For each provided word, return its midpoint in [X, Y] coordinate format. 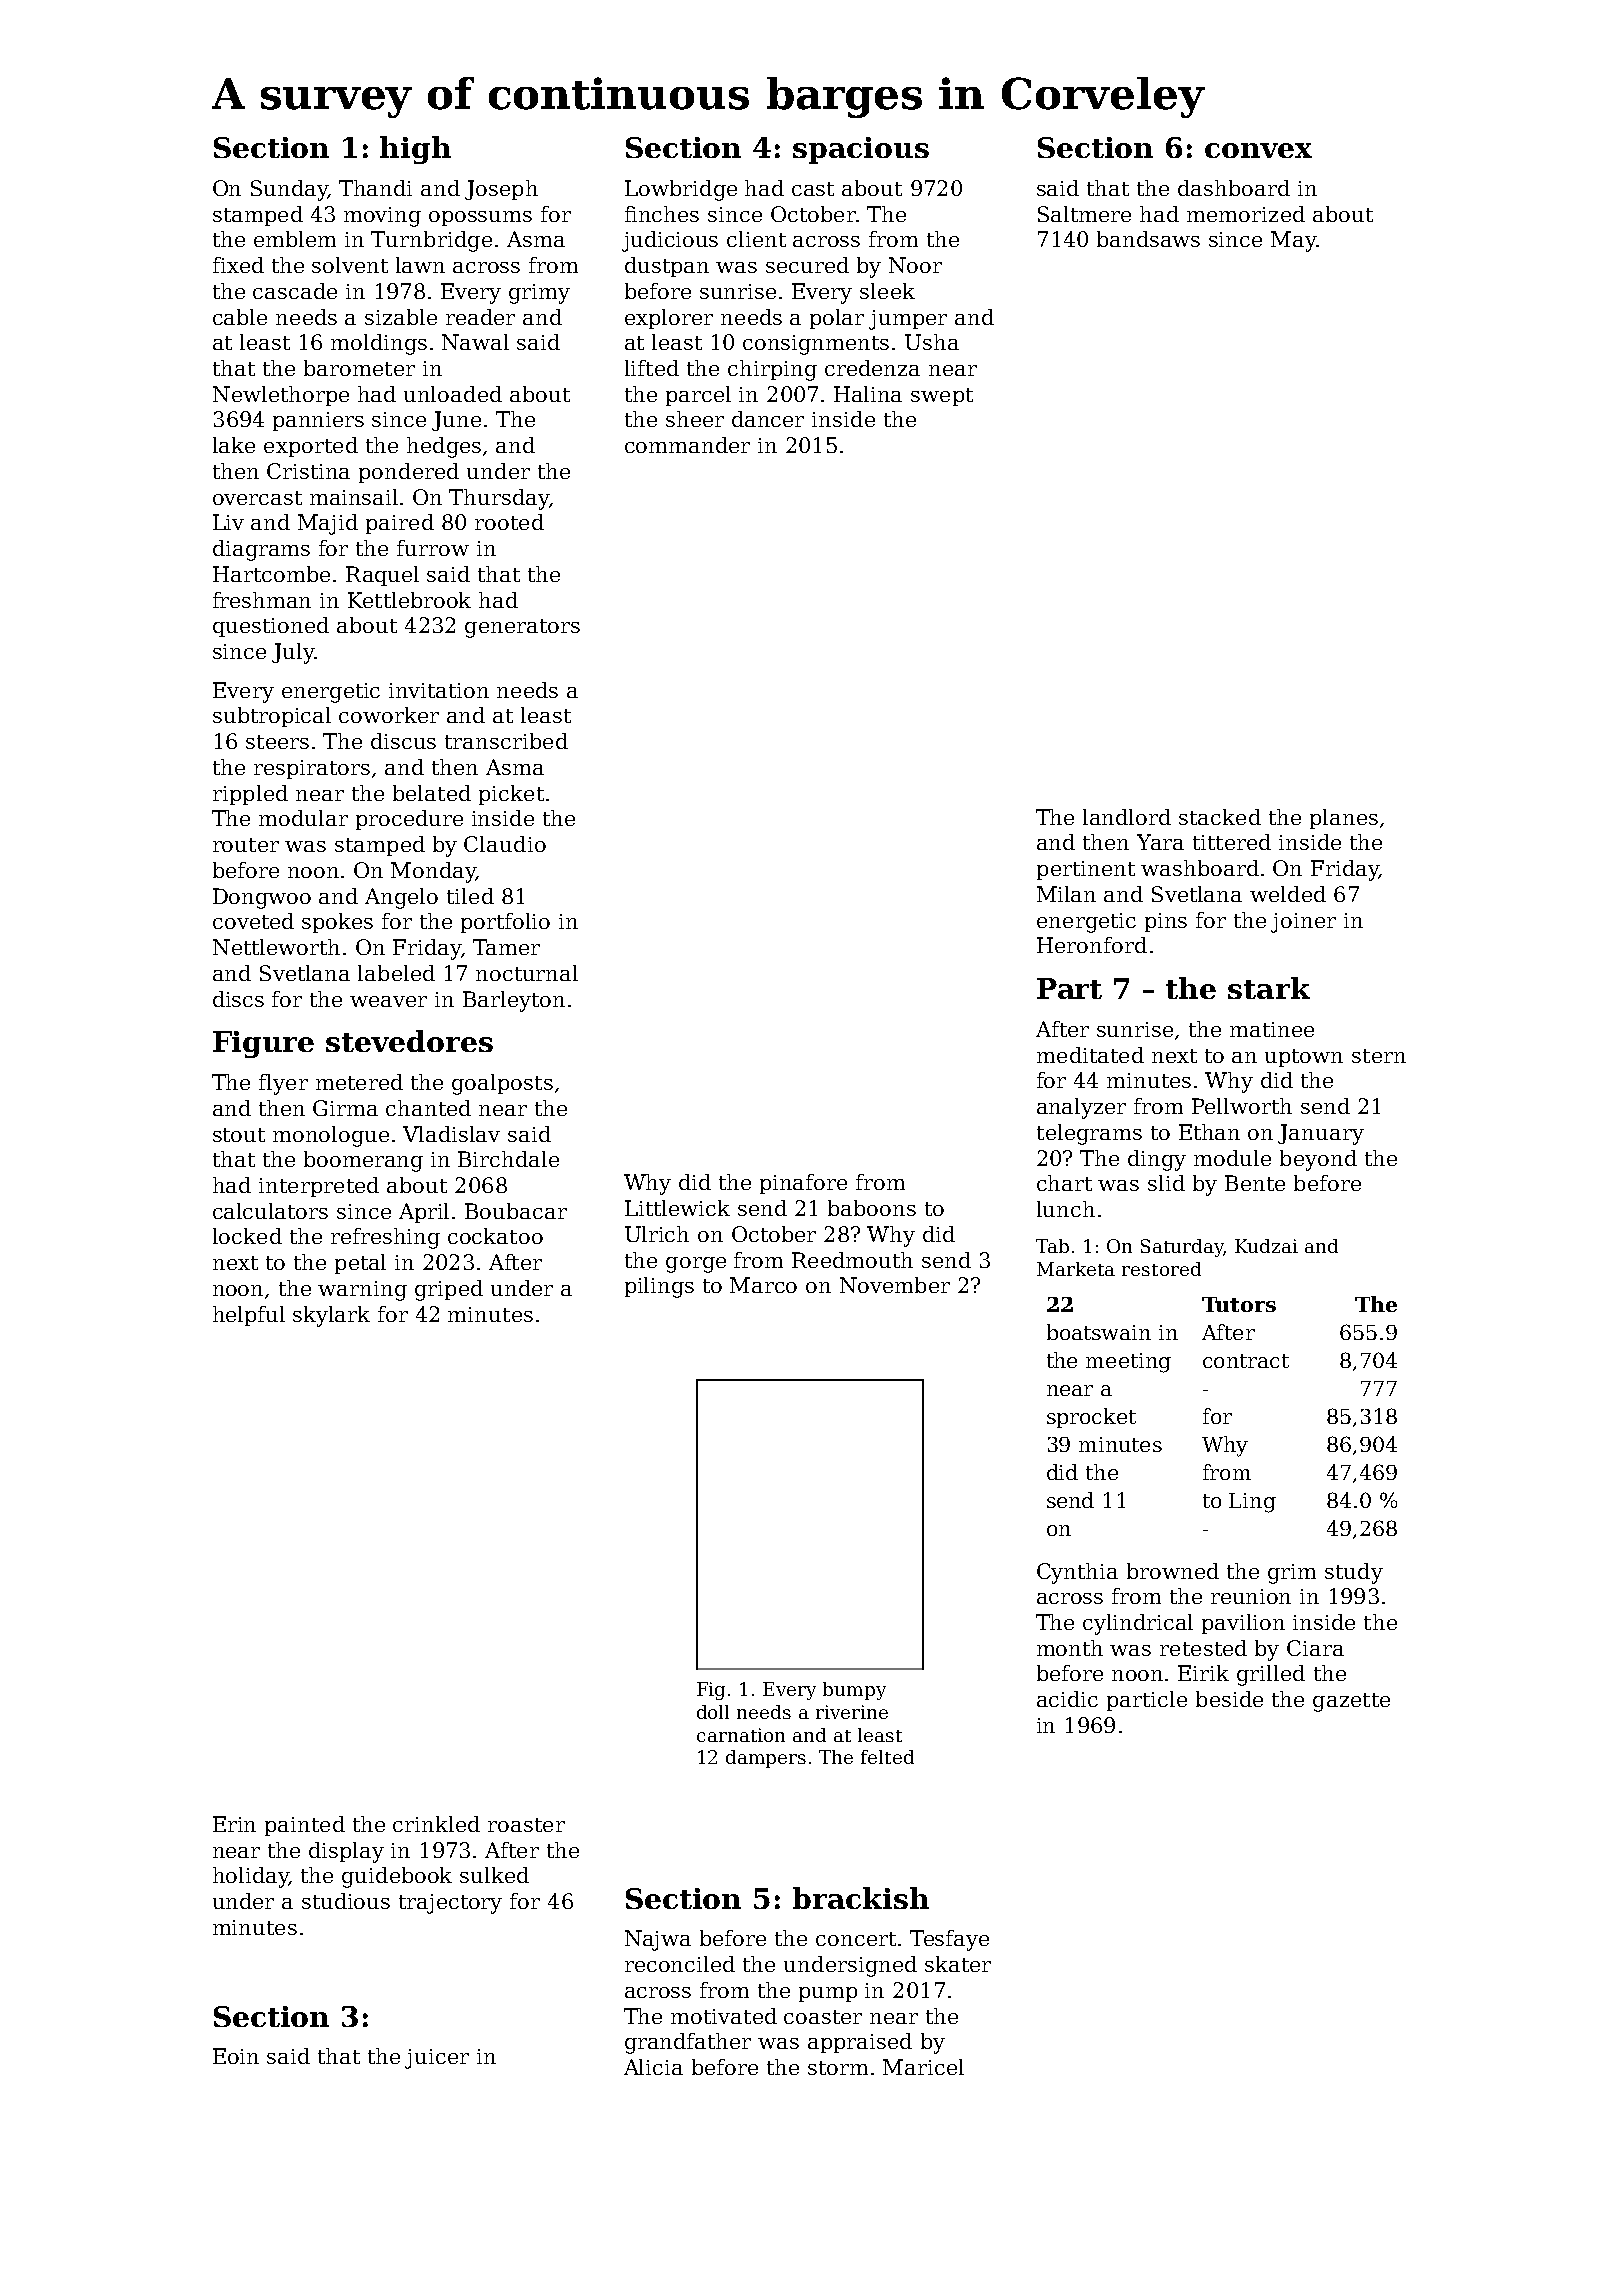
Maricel [923, 2067]
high [415, 150]
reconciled [680, 1964]
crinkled [436, 1824]
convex [1258, 150]
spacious [861, 150]
